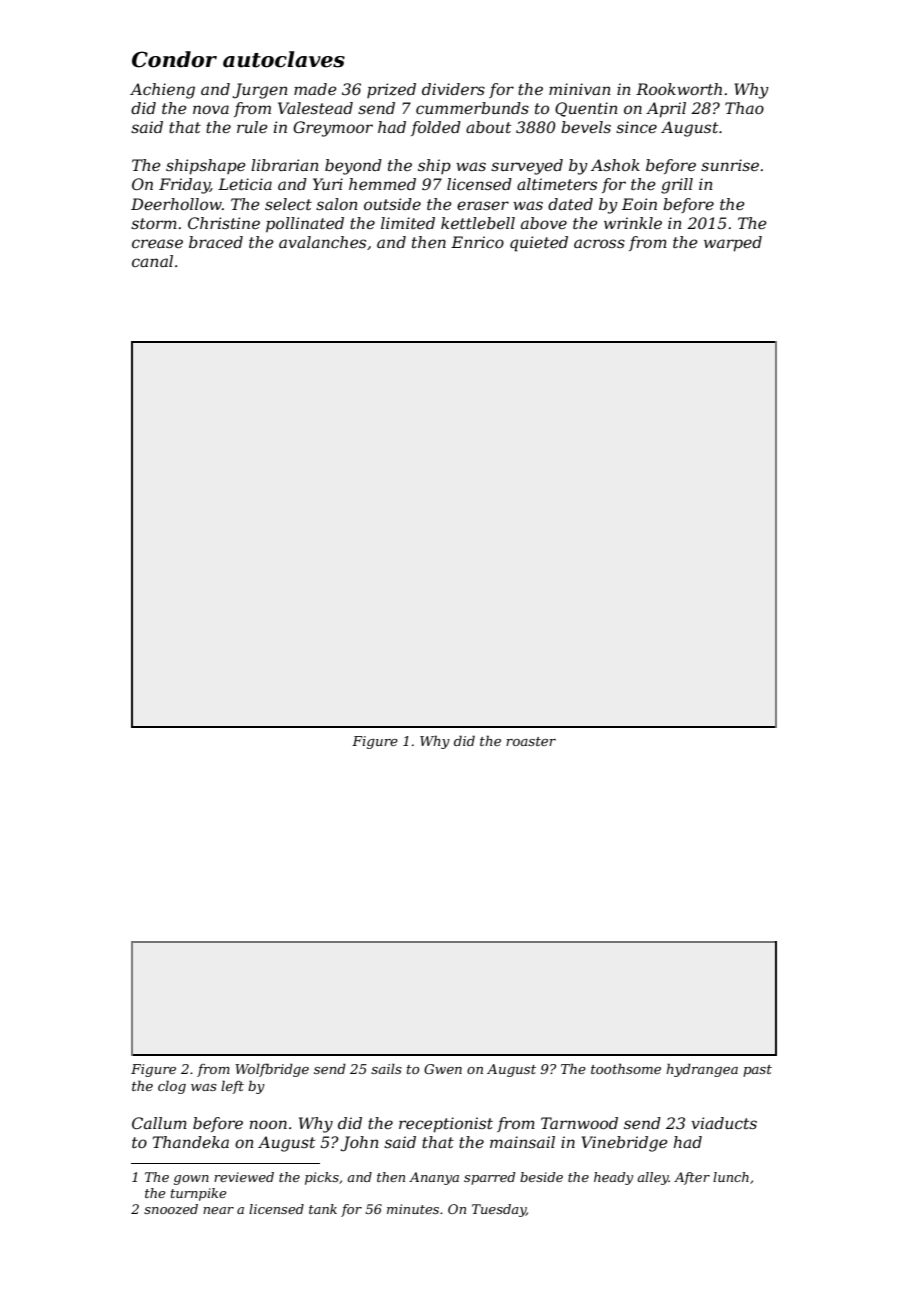 This page has height=1316, width=908. What do you see at coordinates (531, 741) in the page?
I see `roaster` at bounding box center [531, 741].
